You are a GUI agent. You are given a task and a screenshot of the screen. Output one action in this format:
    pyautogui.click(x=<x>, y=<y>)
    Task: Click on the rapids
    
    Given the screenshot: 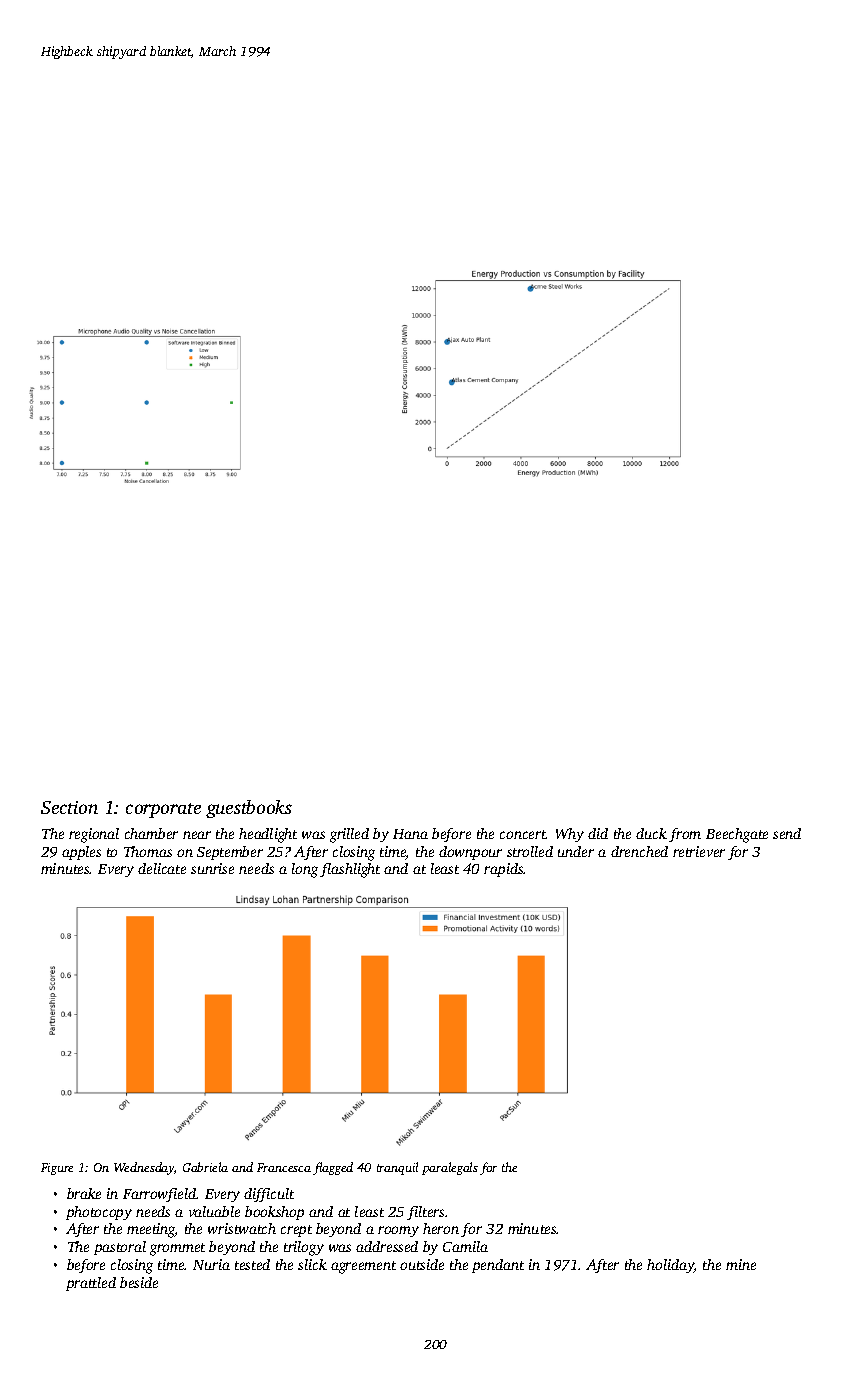 What is the action you would take?
    pyautogui.click(x=504, y=870)
